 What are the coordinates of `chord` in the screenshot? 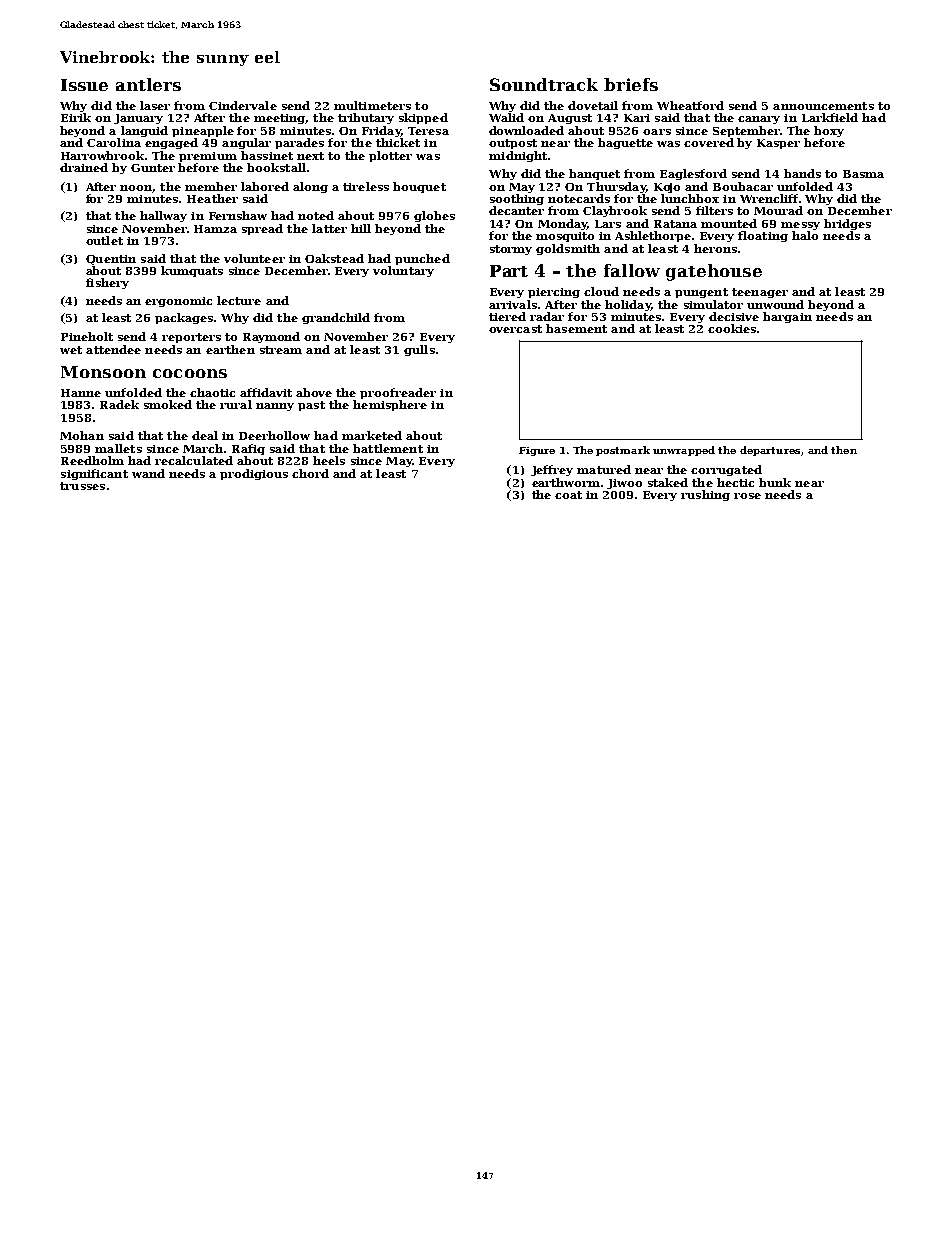 It's located at (310, 473).
